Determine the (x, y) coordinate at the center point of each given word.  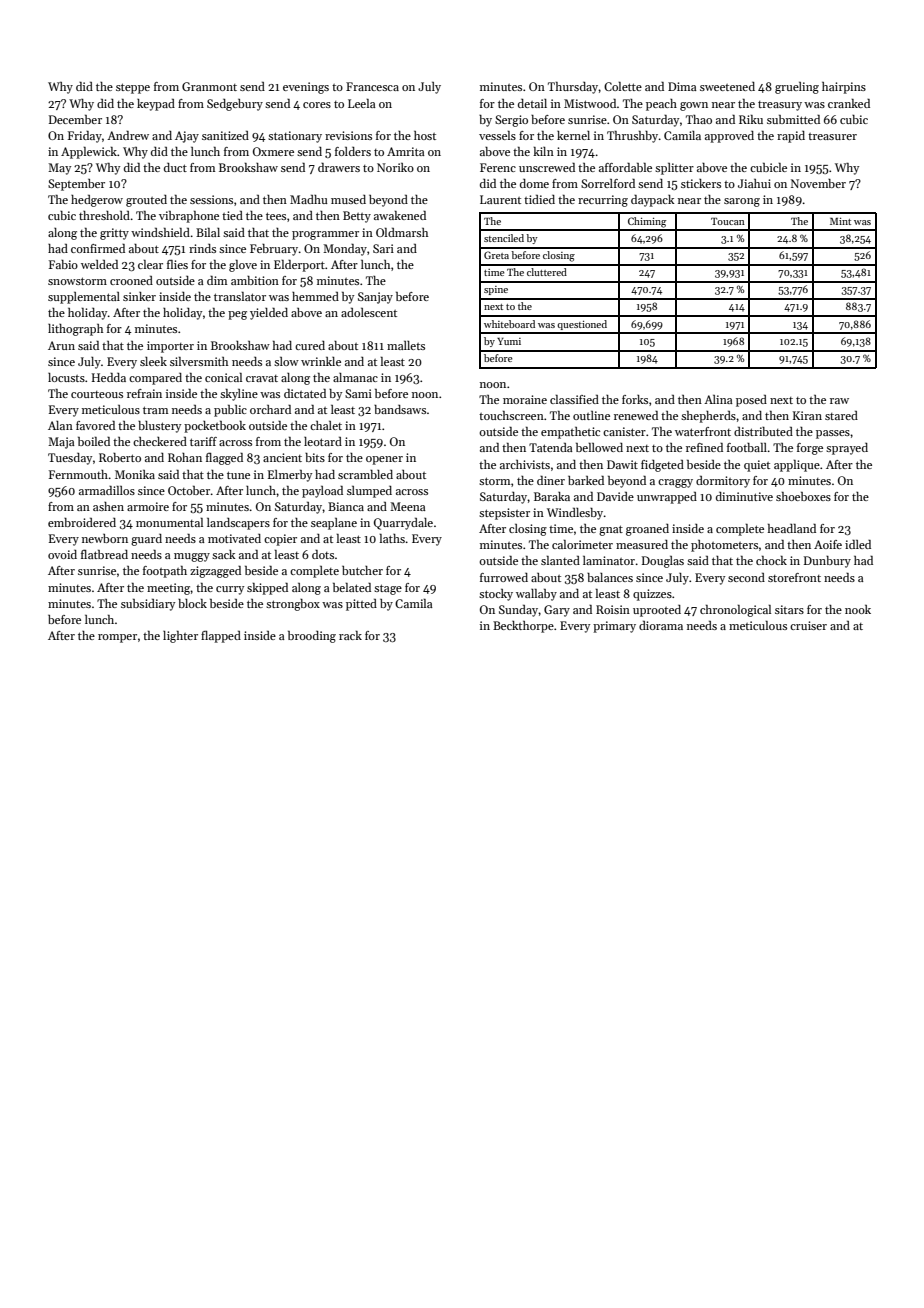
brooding (312, 637)
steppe (133, 88)
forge (810, 449)
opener (384, 460)
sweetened (727, 86)
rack (350, 635)
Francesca (372, 86)
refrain (144, 393)
